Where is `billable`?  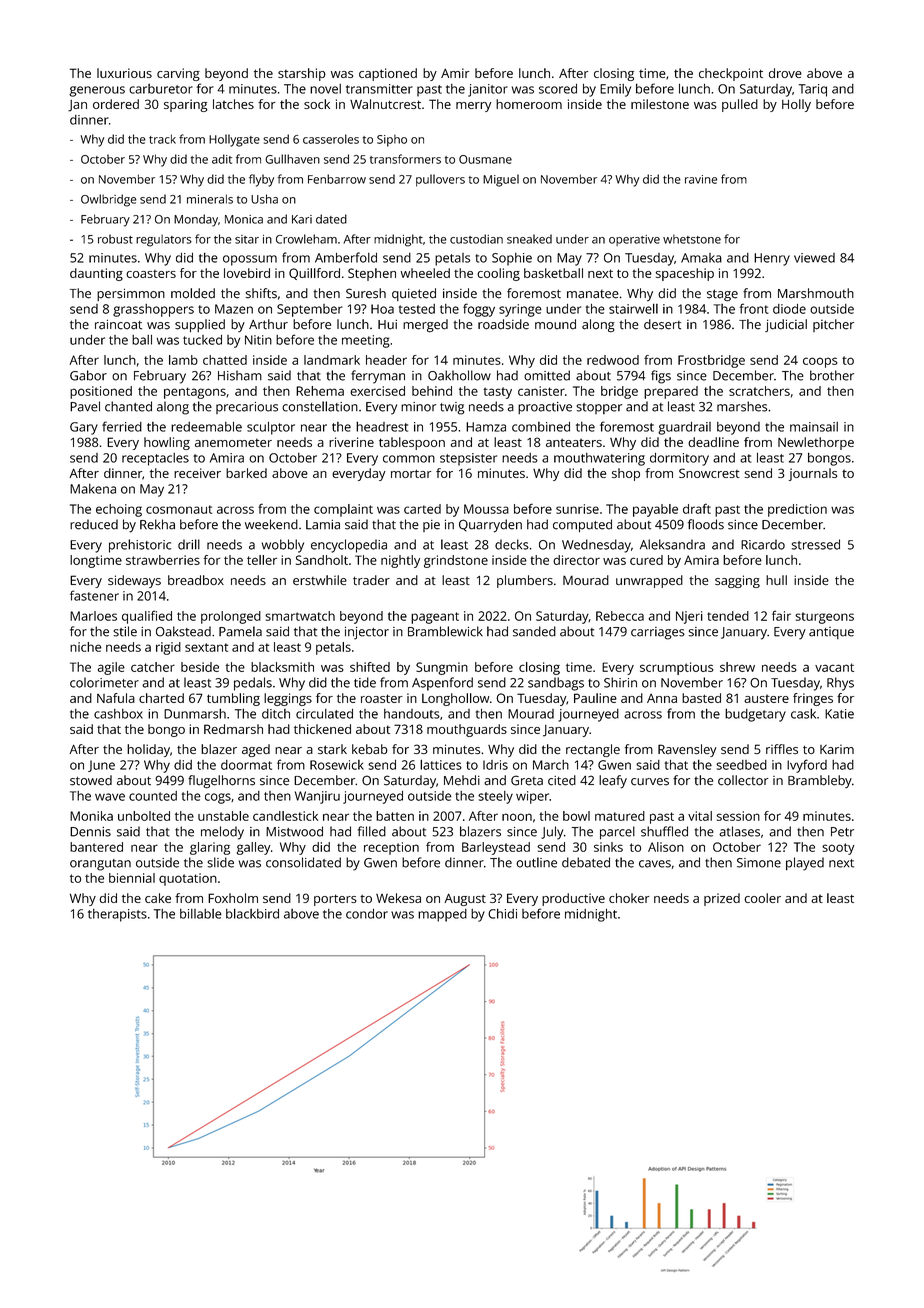 billable is located at coordinates (201, 914).
